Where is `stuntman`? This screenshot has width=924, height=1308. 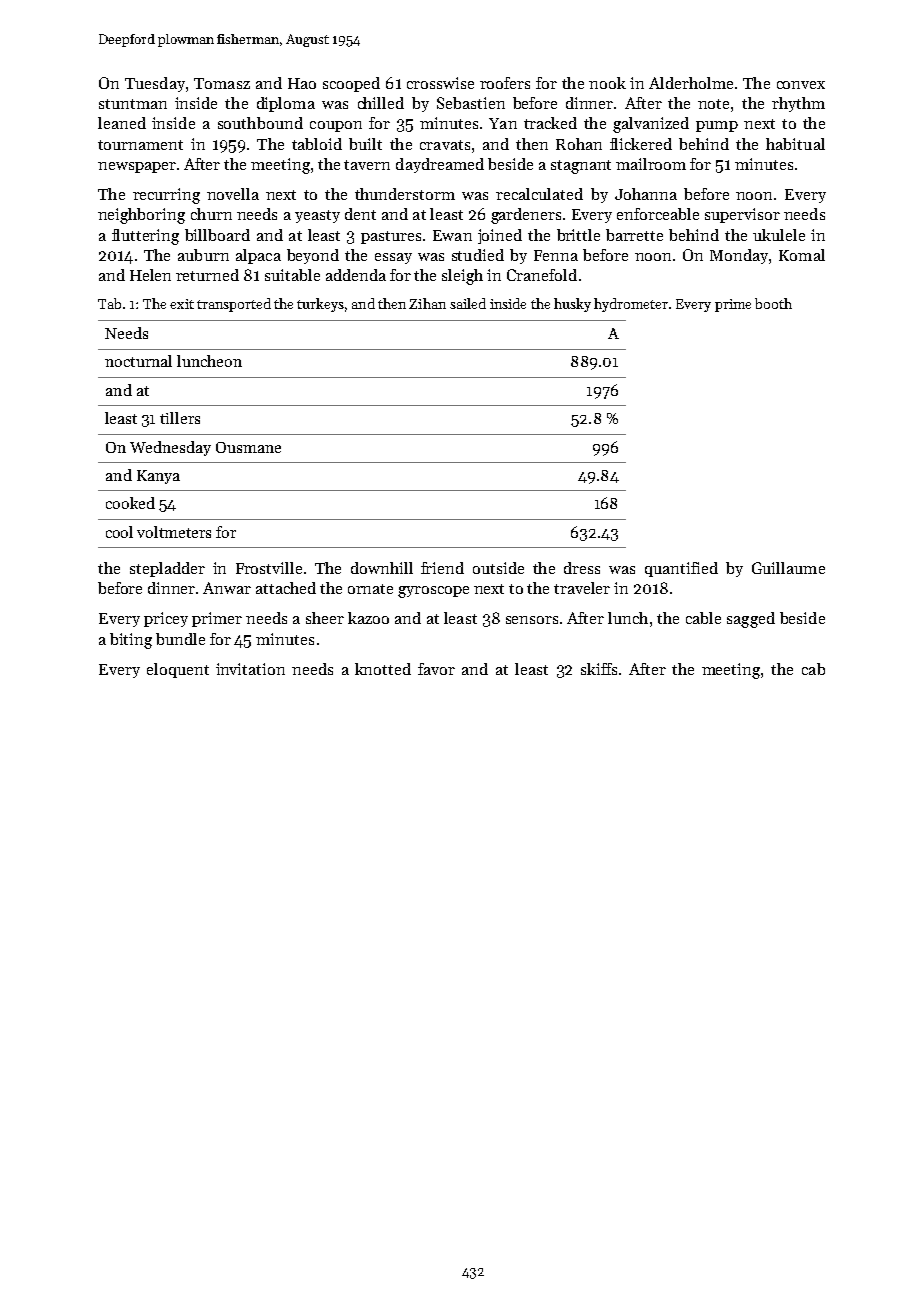
stuntman is located at coordinates (133, 104).
